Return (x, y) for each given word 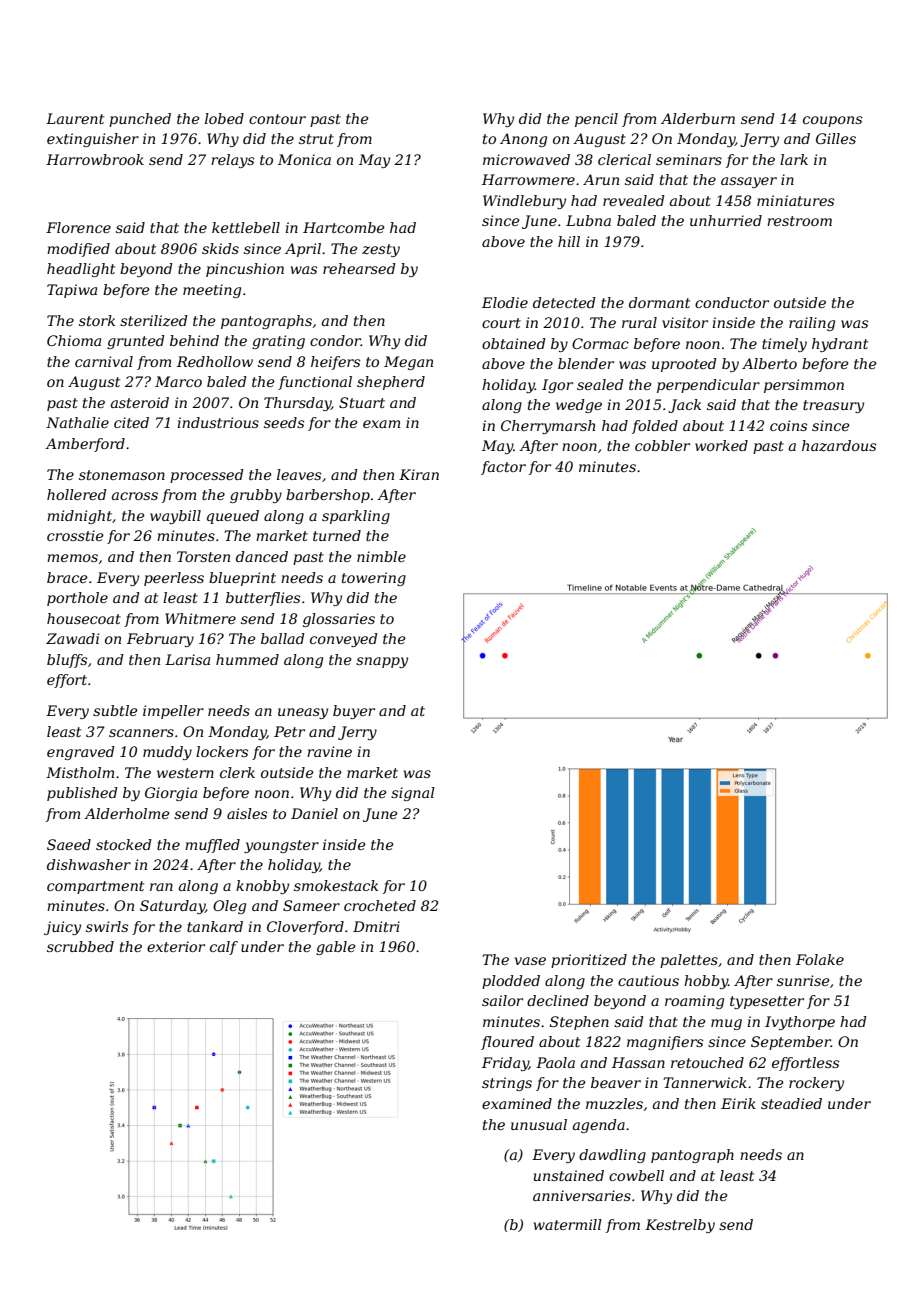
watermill (568, 1224)
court (501, 323)
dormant (659, 302)
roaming (694, 1002)
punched (140, 120)
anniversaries (582, 1195)
